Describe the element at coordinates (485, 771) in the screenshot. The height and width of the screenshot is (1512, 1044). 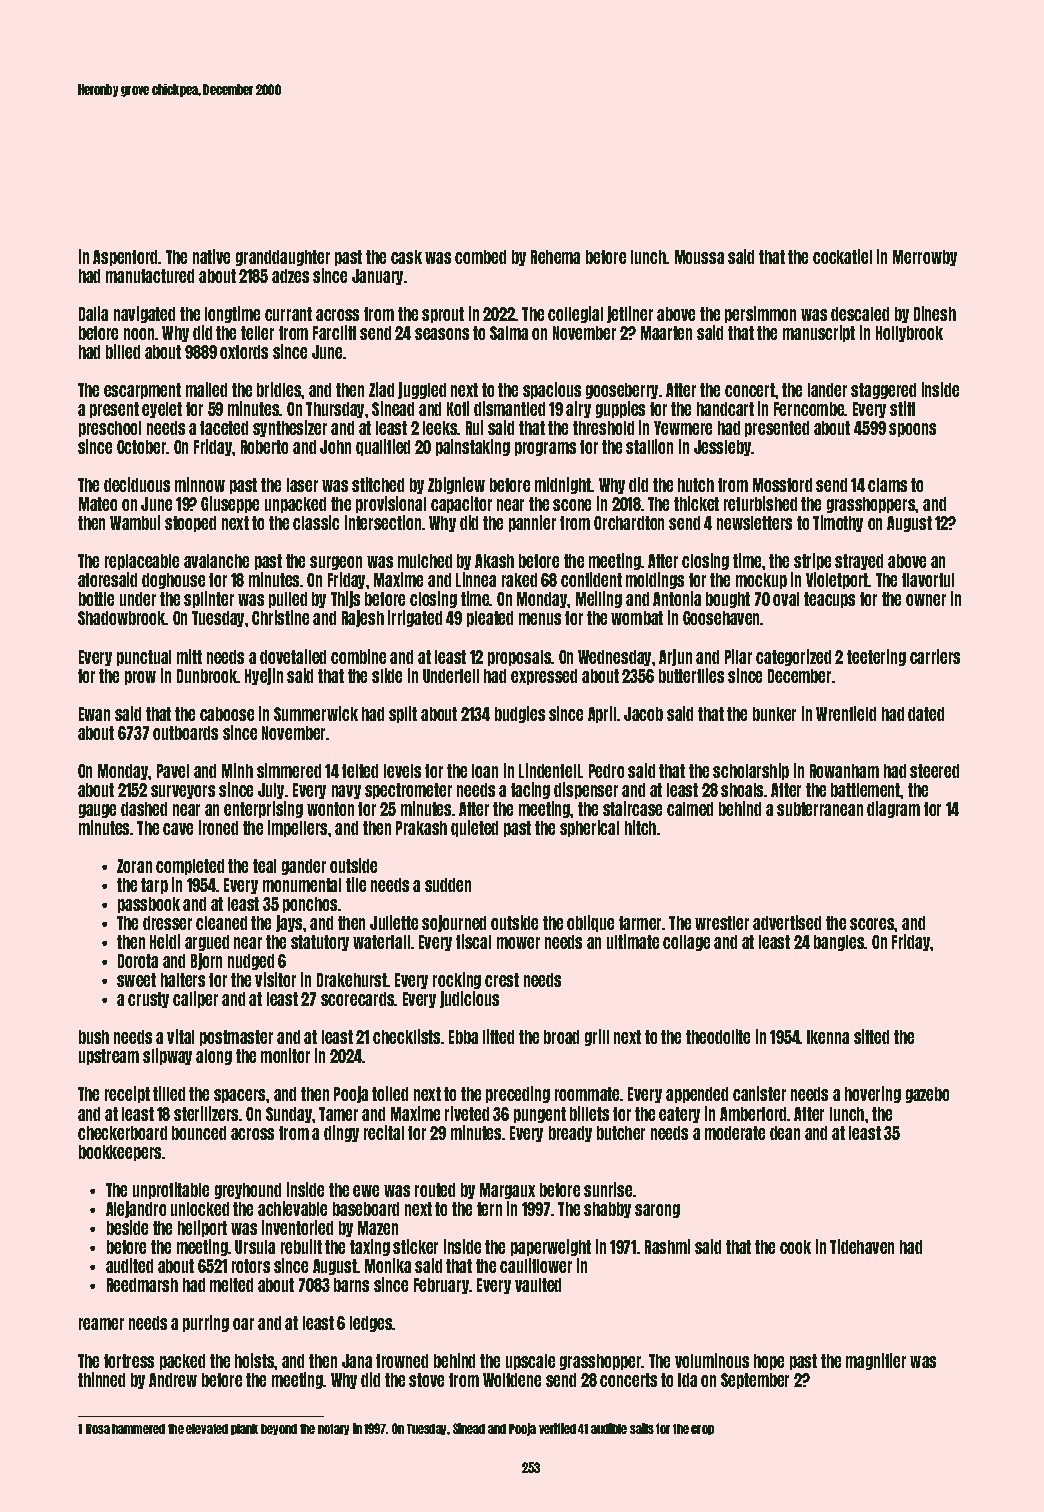
I see `loan` at that location.
